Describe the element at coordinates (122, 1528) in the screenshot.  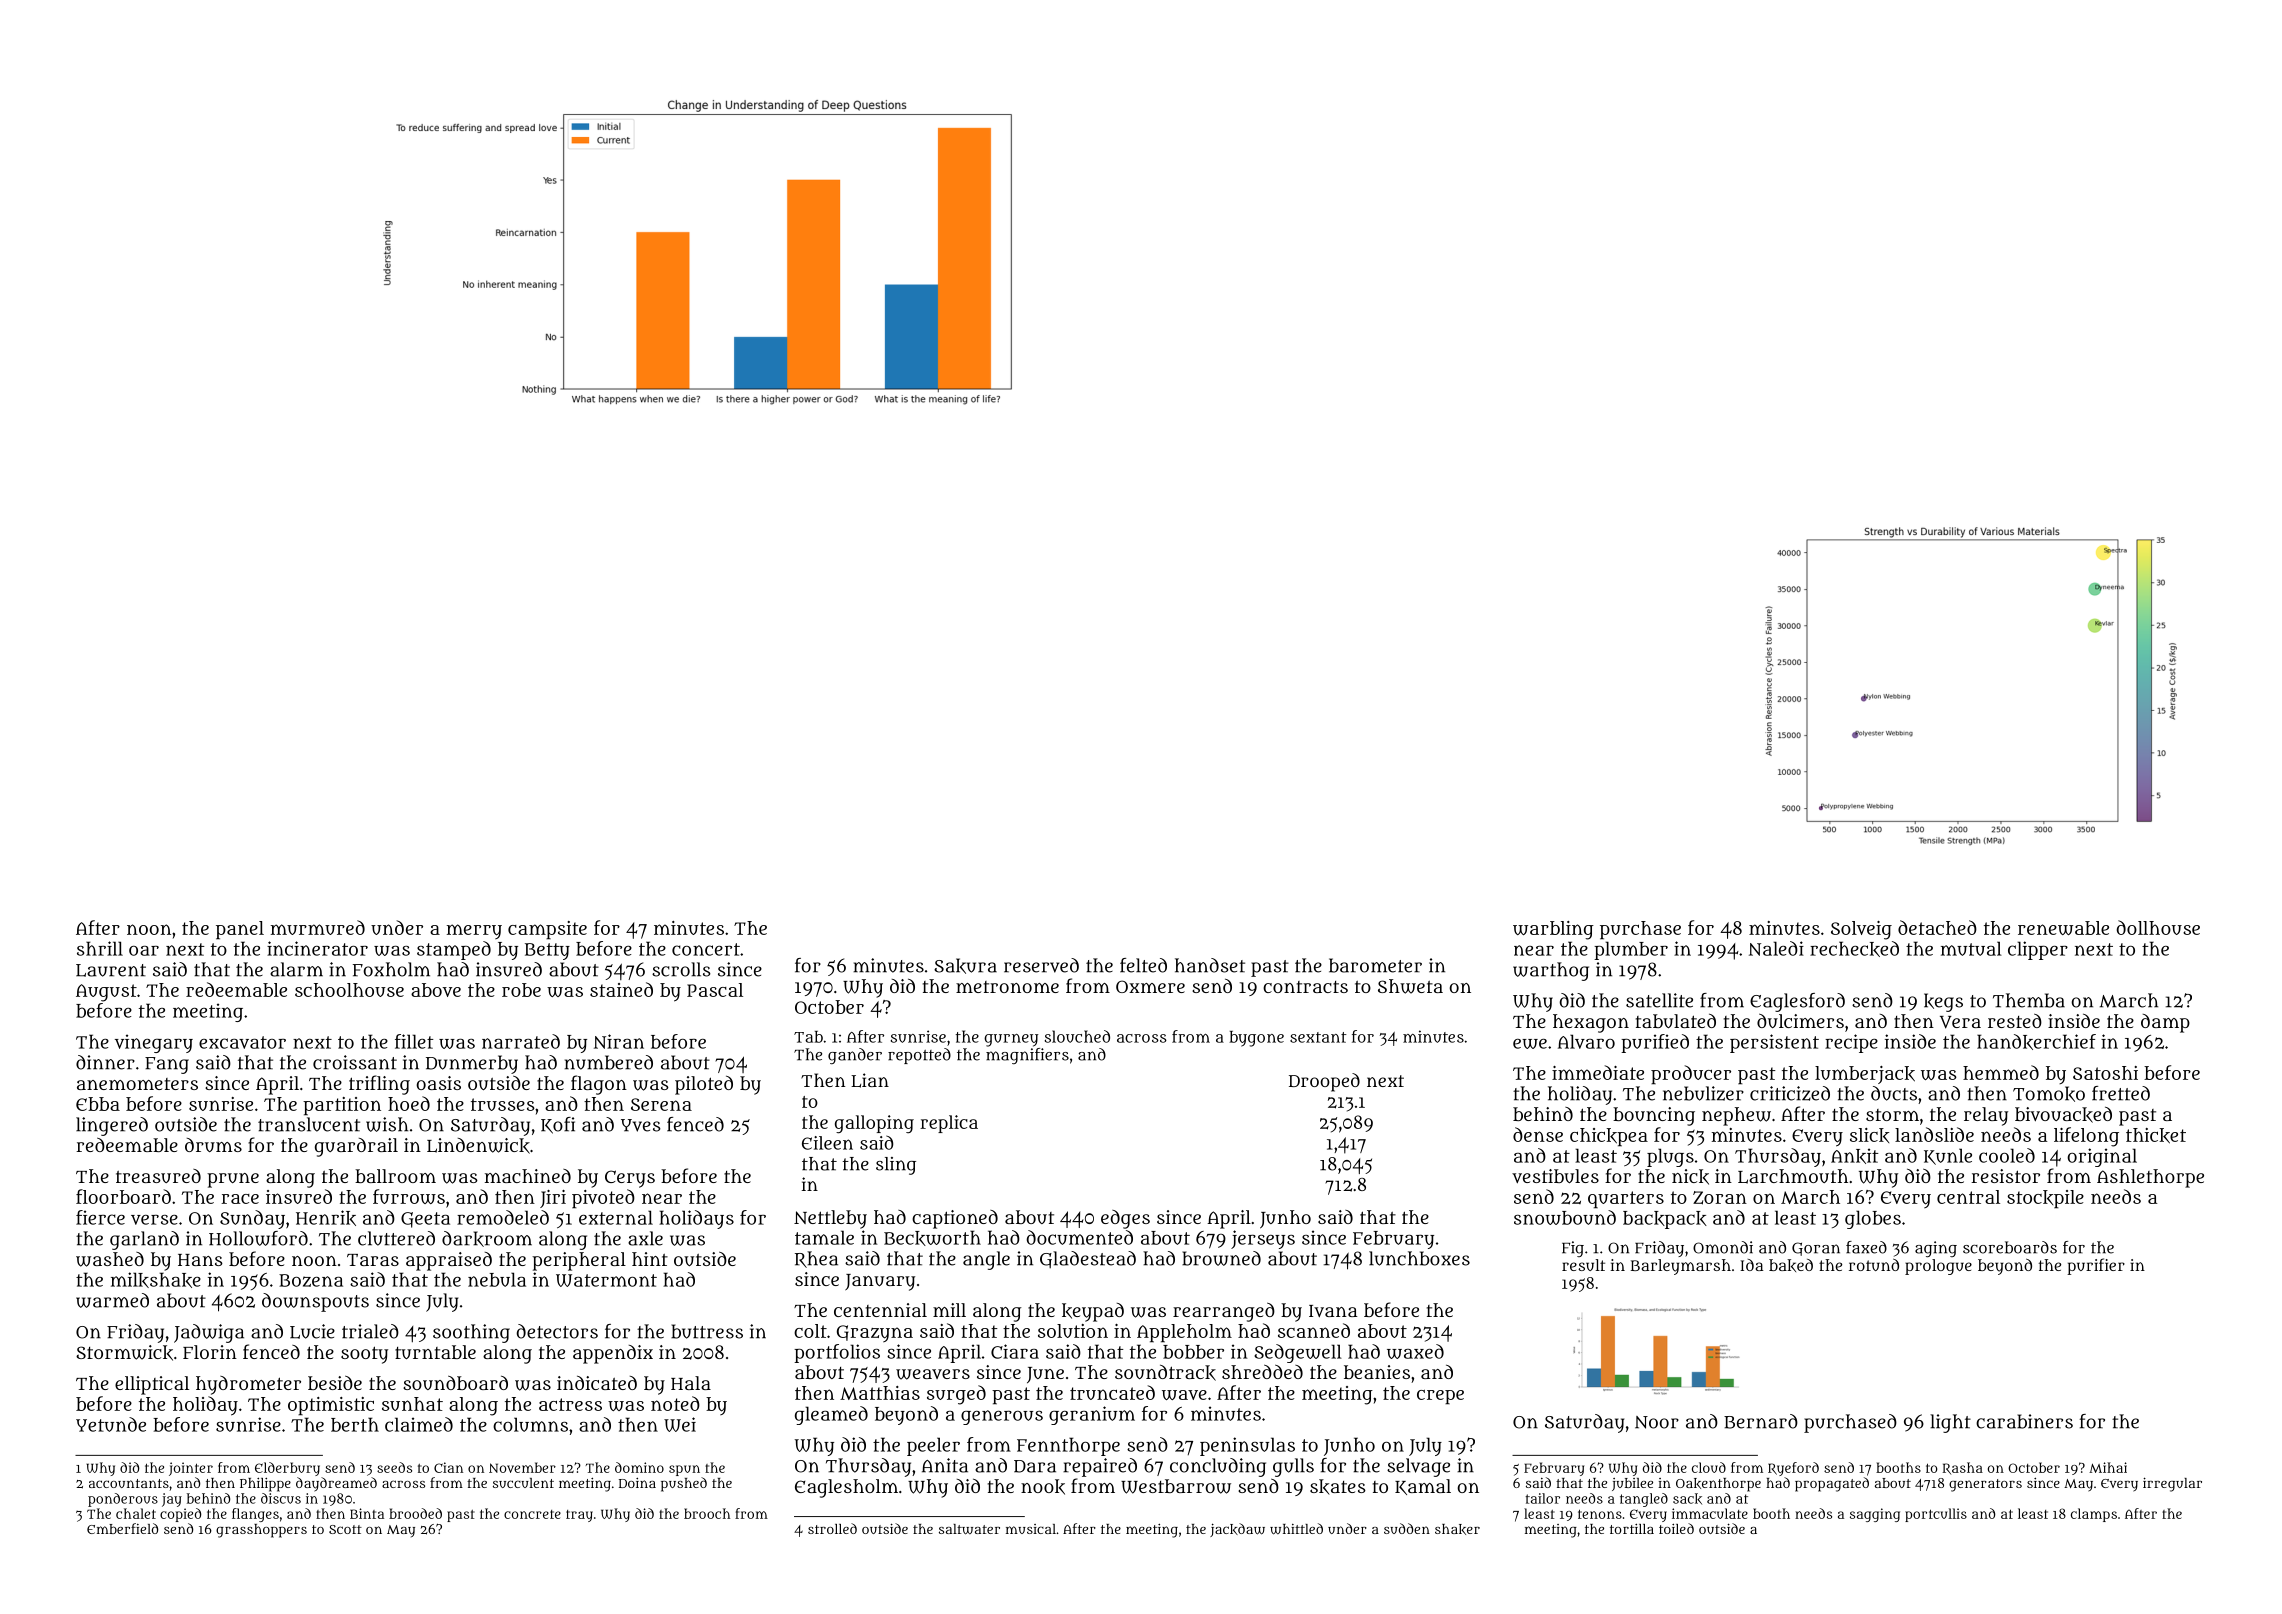
I see `Emberfield` at that location.
